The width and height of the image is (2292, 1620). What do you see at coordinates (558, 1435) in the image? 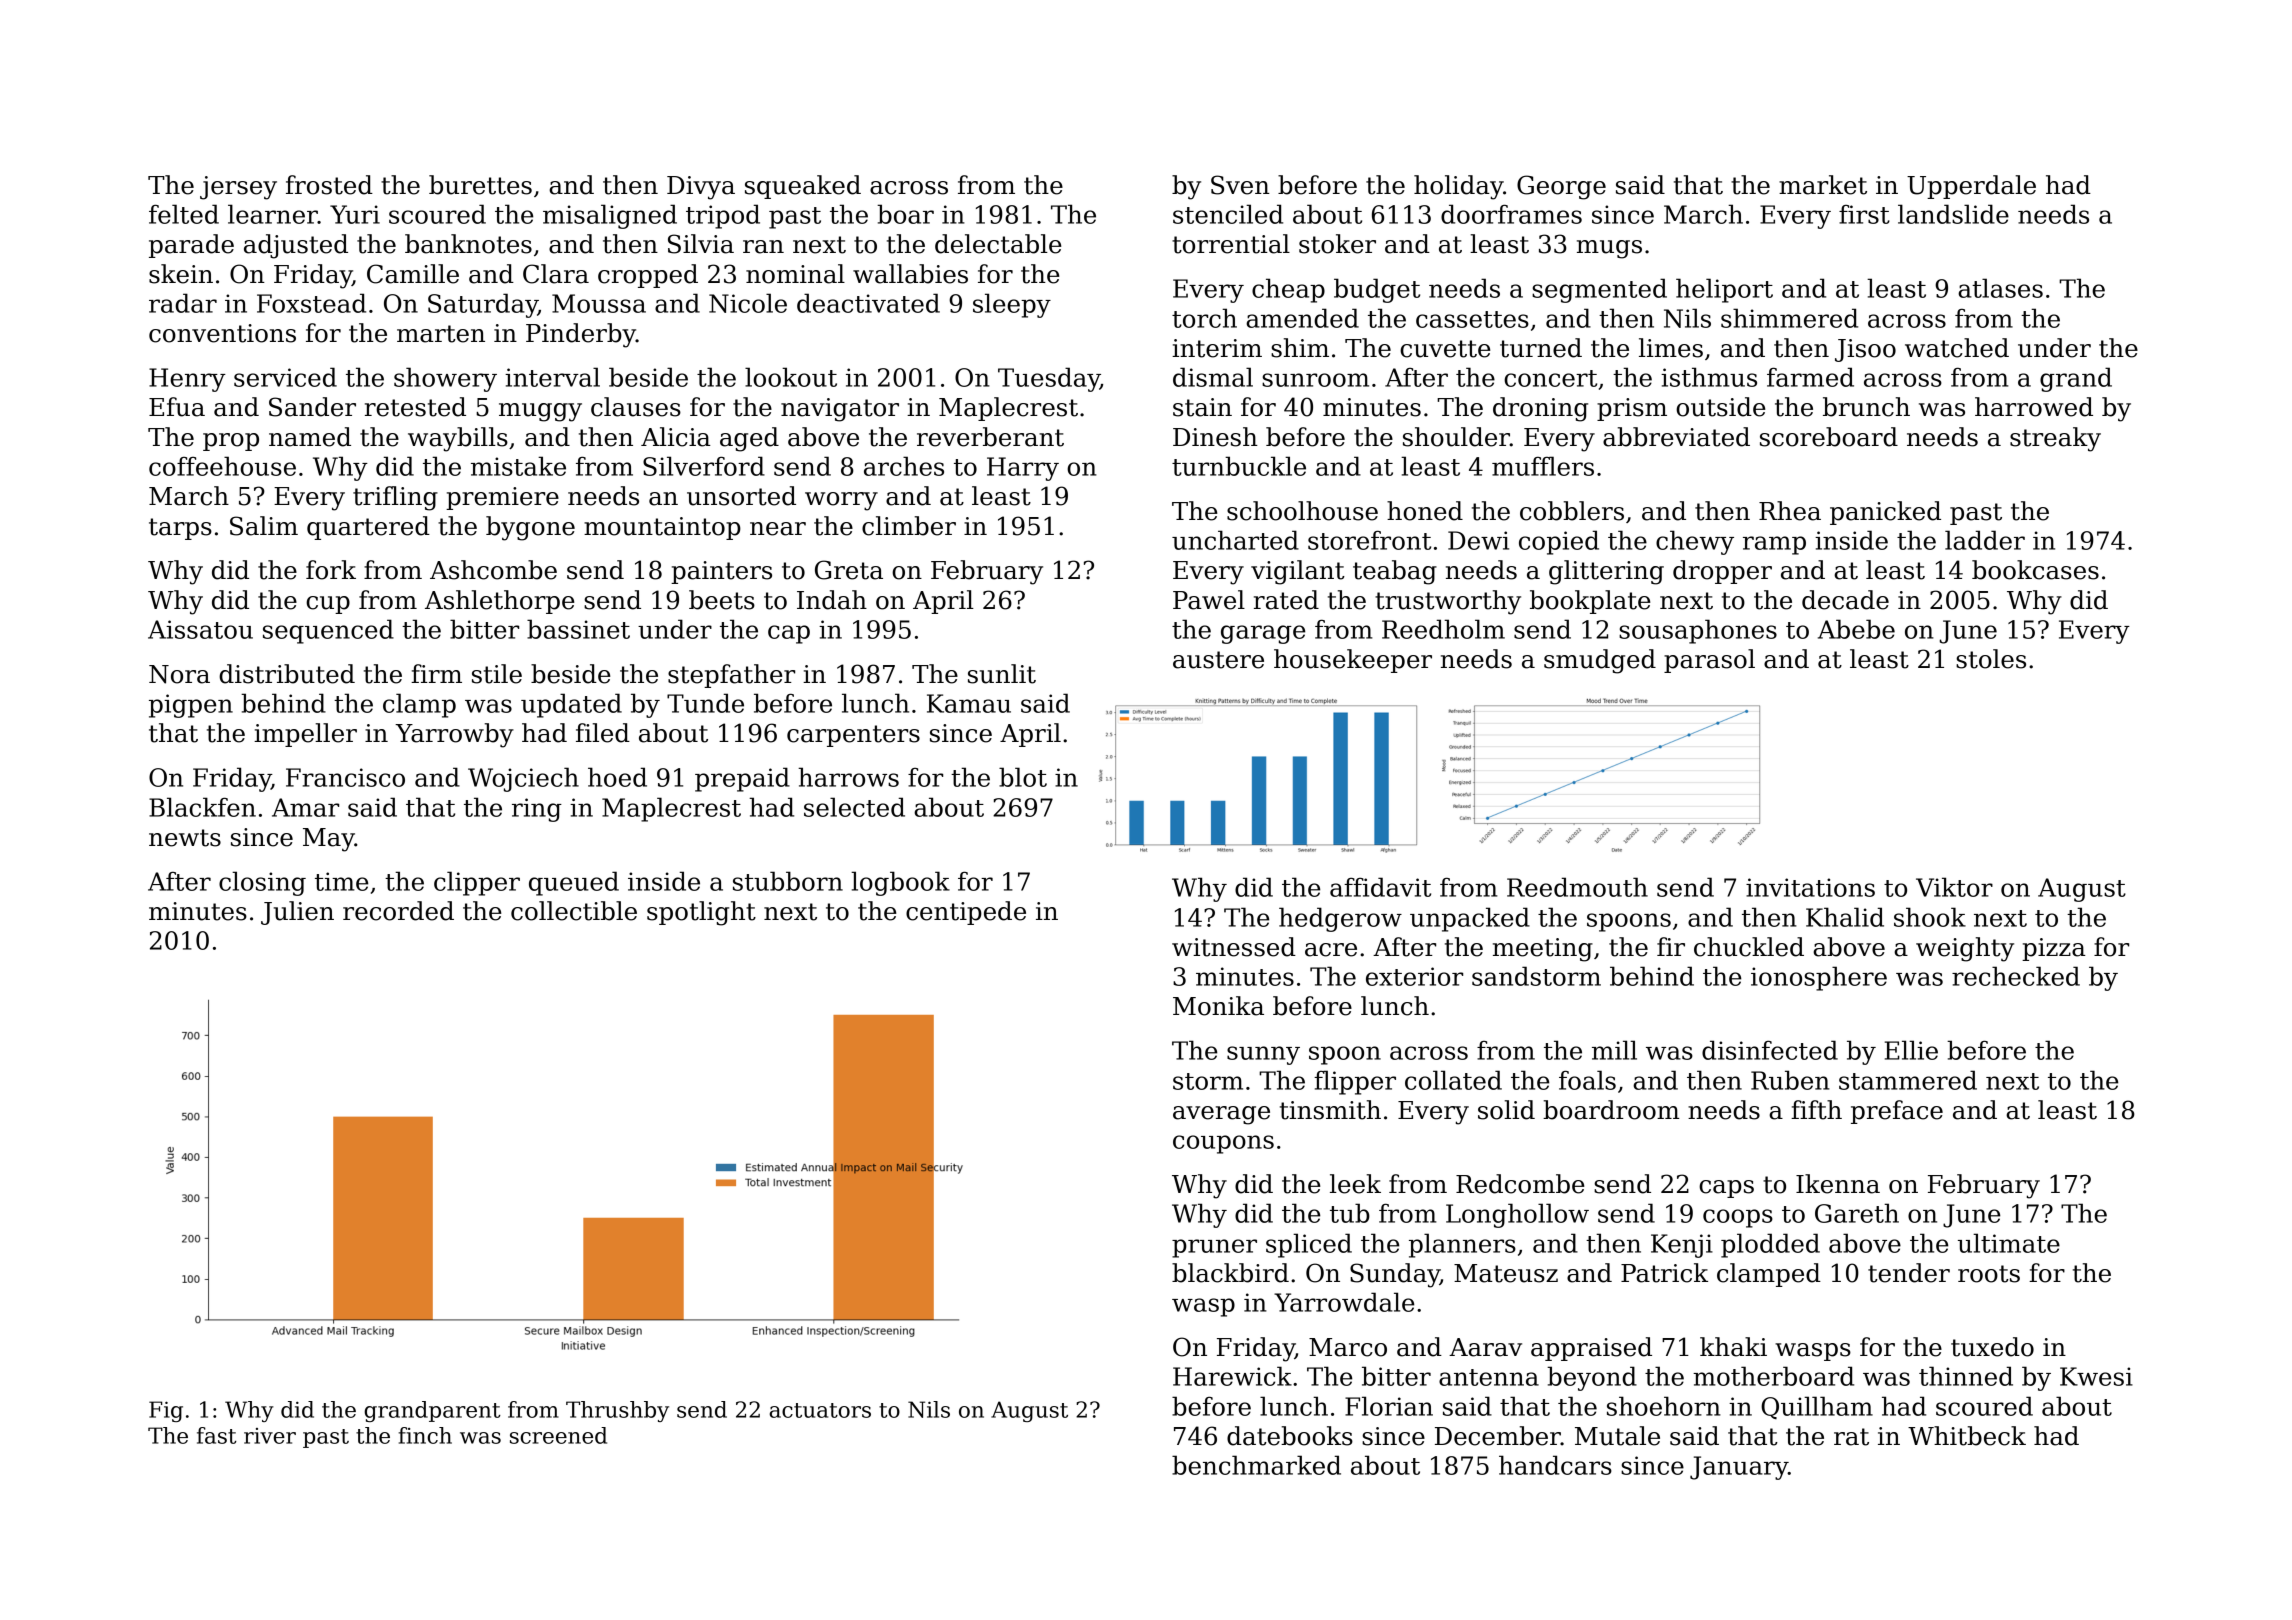
I see `screened` at bounding box center [558, 1435].
